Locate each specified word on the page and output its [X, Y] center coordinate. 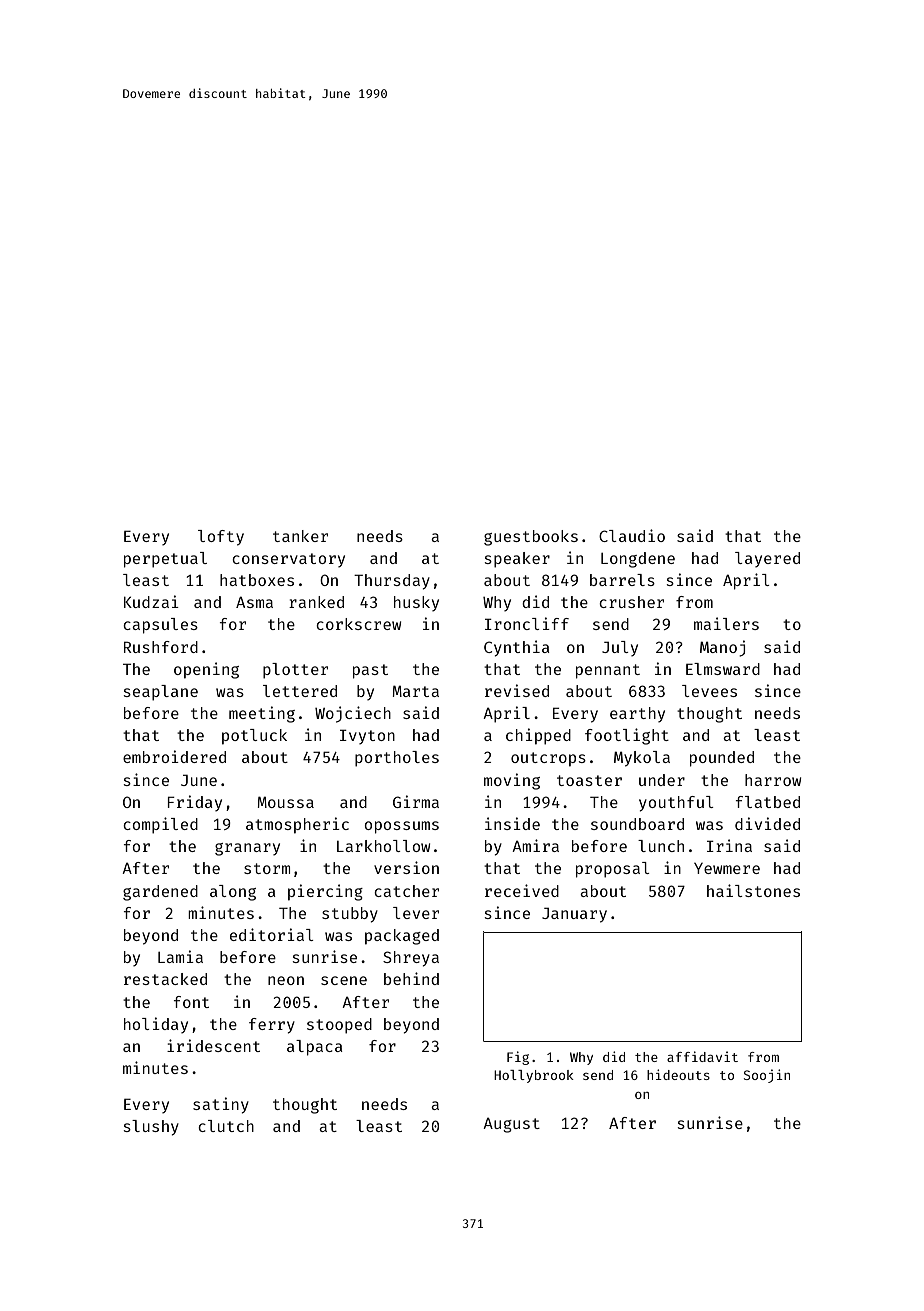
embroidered [174, 756]
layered [767, 560]
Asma [254, 602]
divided [767, 823]
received [522, 890]
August [511, 1125]
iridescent [213, 1045]
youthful [676, 804]
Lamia [180, 956]
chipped [538, 736]
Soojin [767, 1076]
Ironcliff [527, 623]
